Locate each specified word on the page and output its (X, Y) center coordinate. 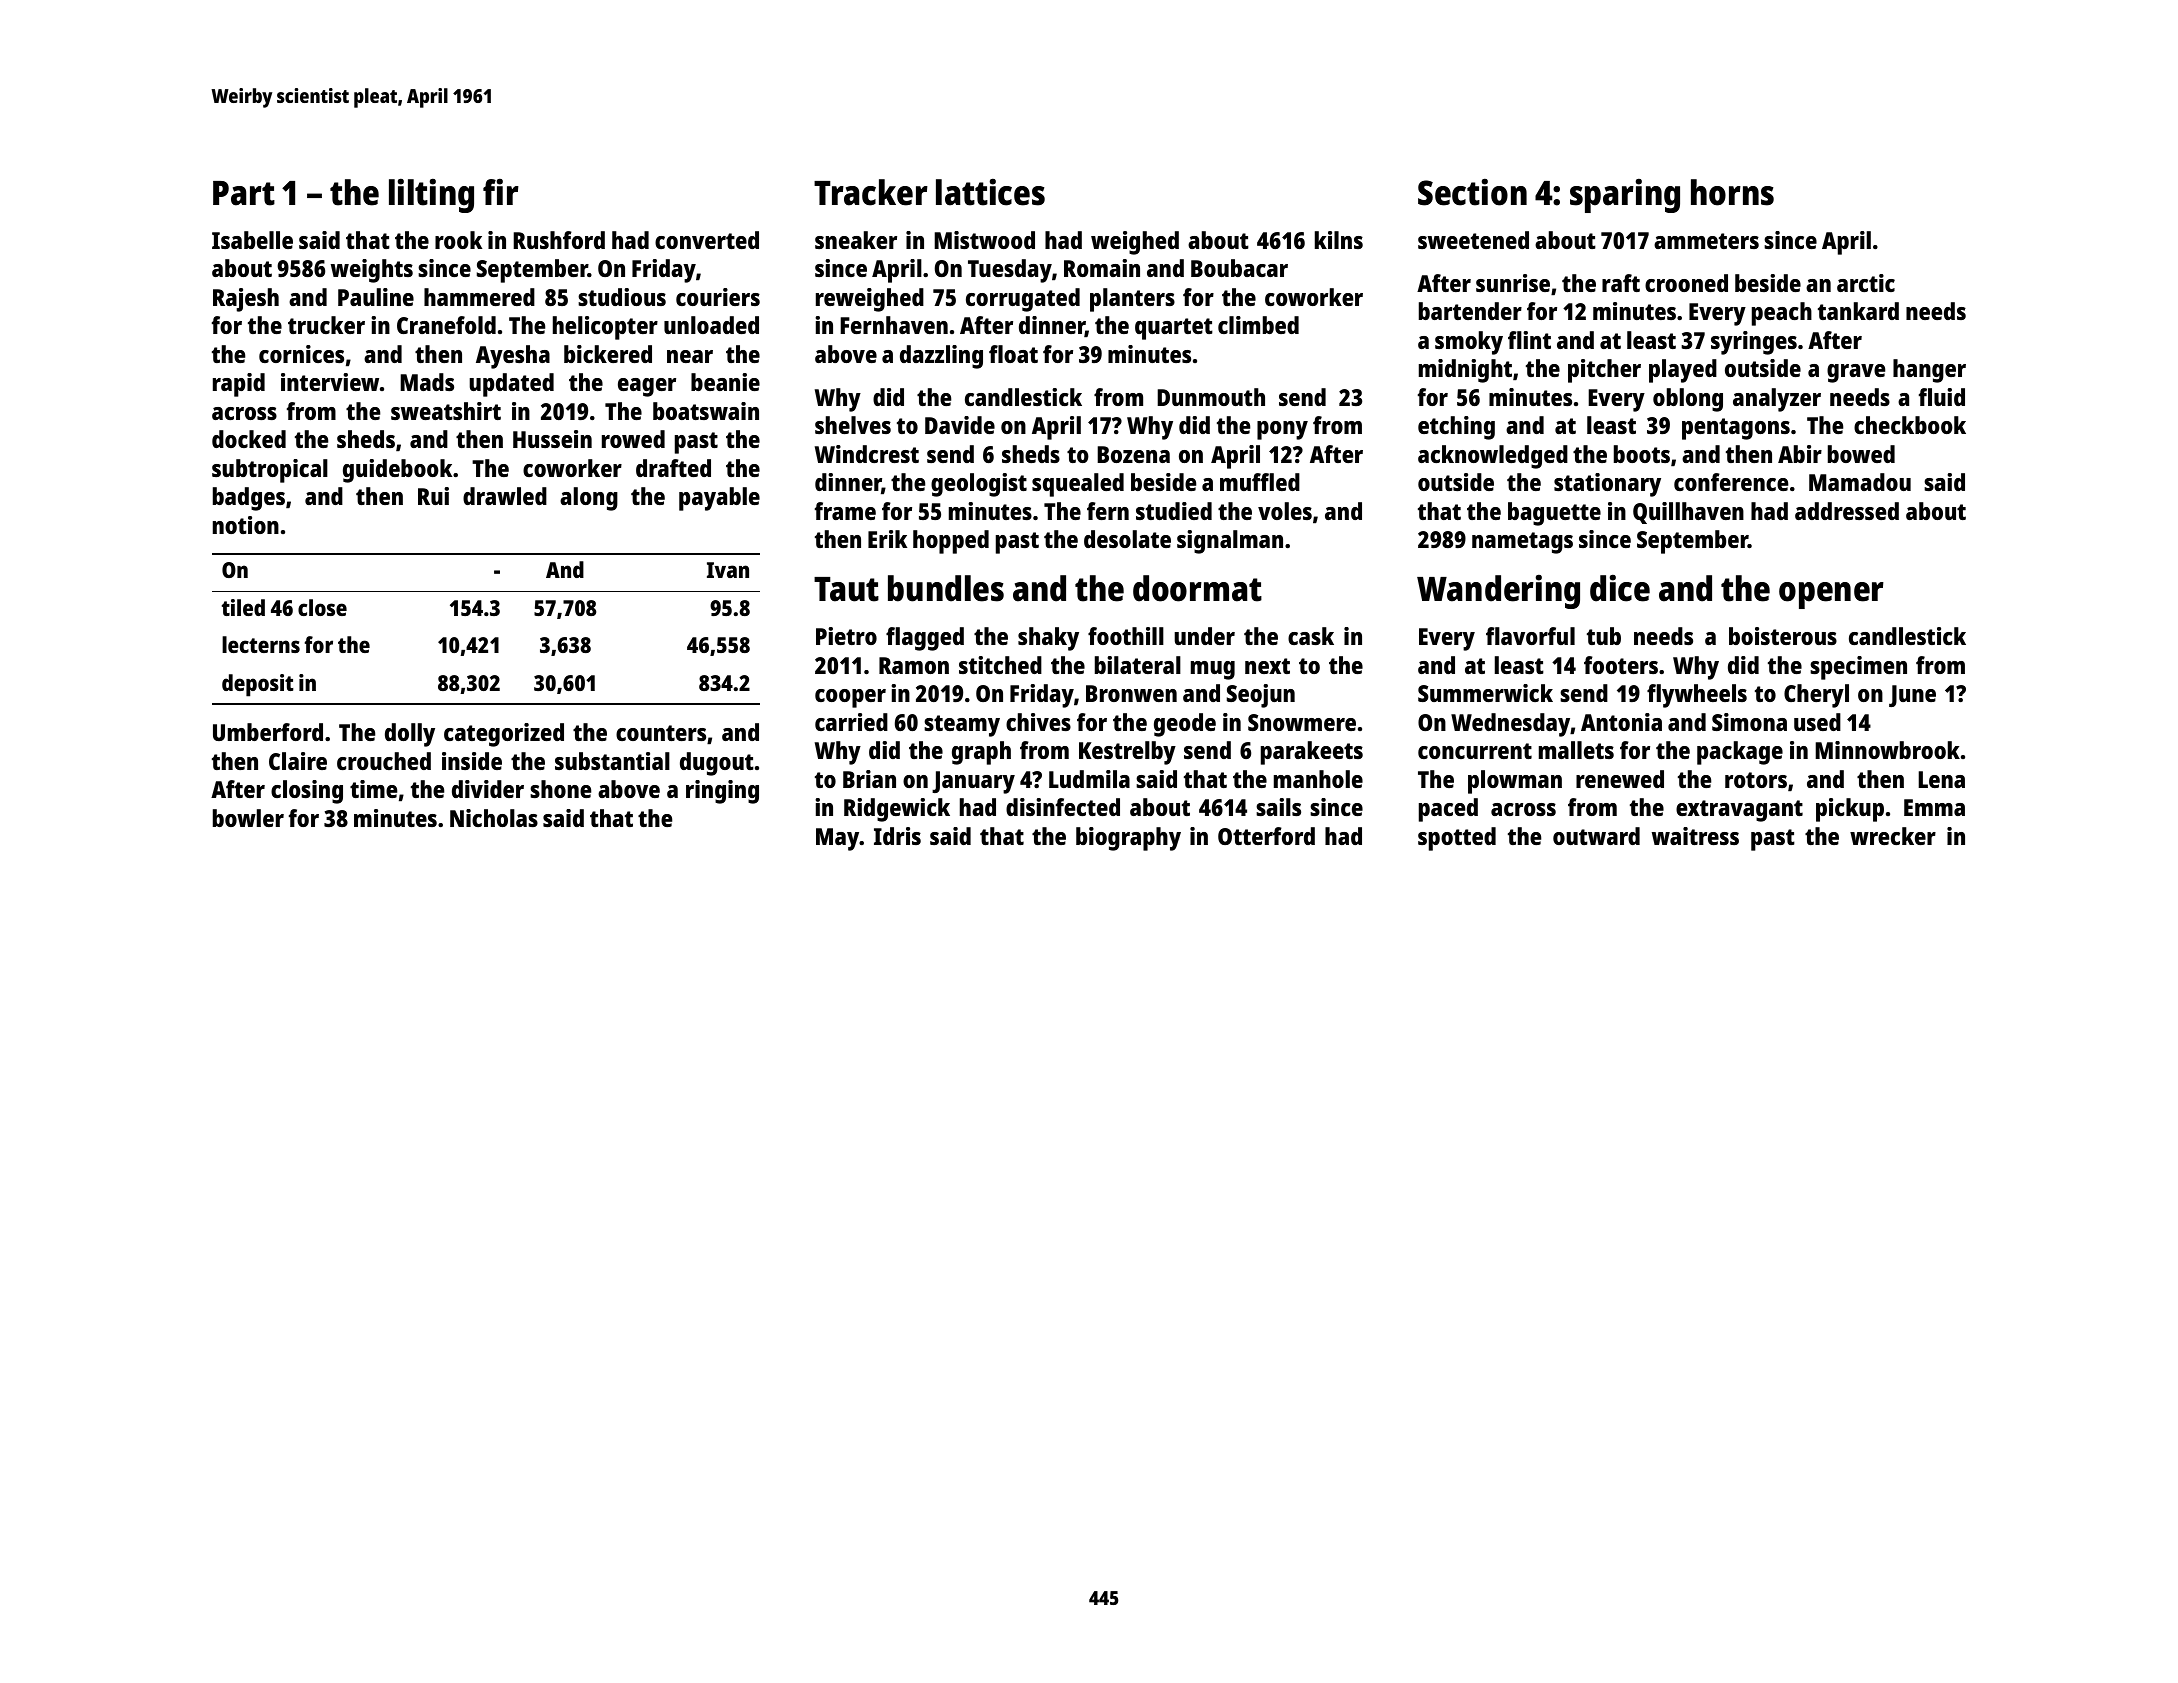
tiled (243, 607)
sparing (1625, 195)
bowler (248, 818)
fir (501, 191)
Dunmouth (1211, 397)
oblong (1688, 400)
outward (1596, 836)
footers (1621, 665)
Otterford (1266, 836)
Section (1472, 192)
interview (330, 382)
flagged (925, 639)
